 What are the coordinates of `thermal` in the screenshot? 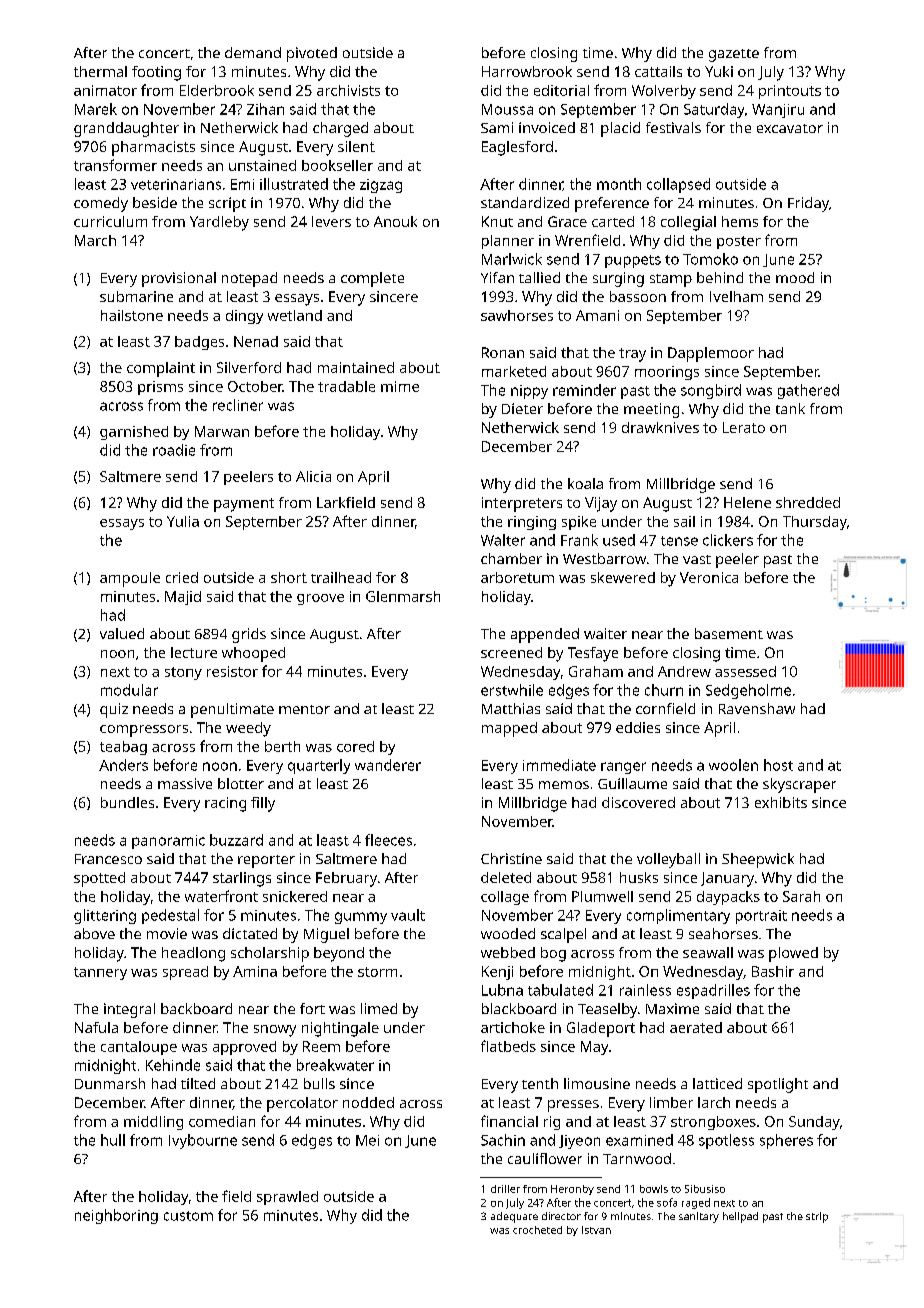 It's located at (100, 71).
